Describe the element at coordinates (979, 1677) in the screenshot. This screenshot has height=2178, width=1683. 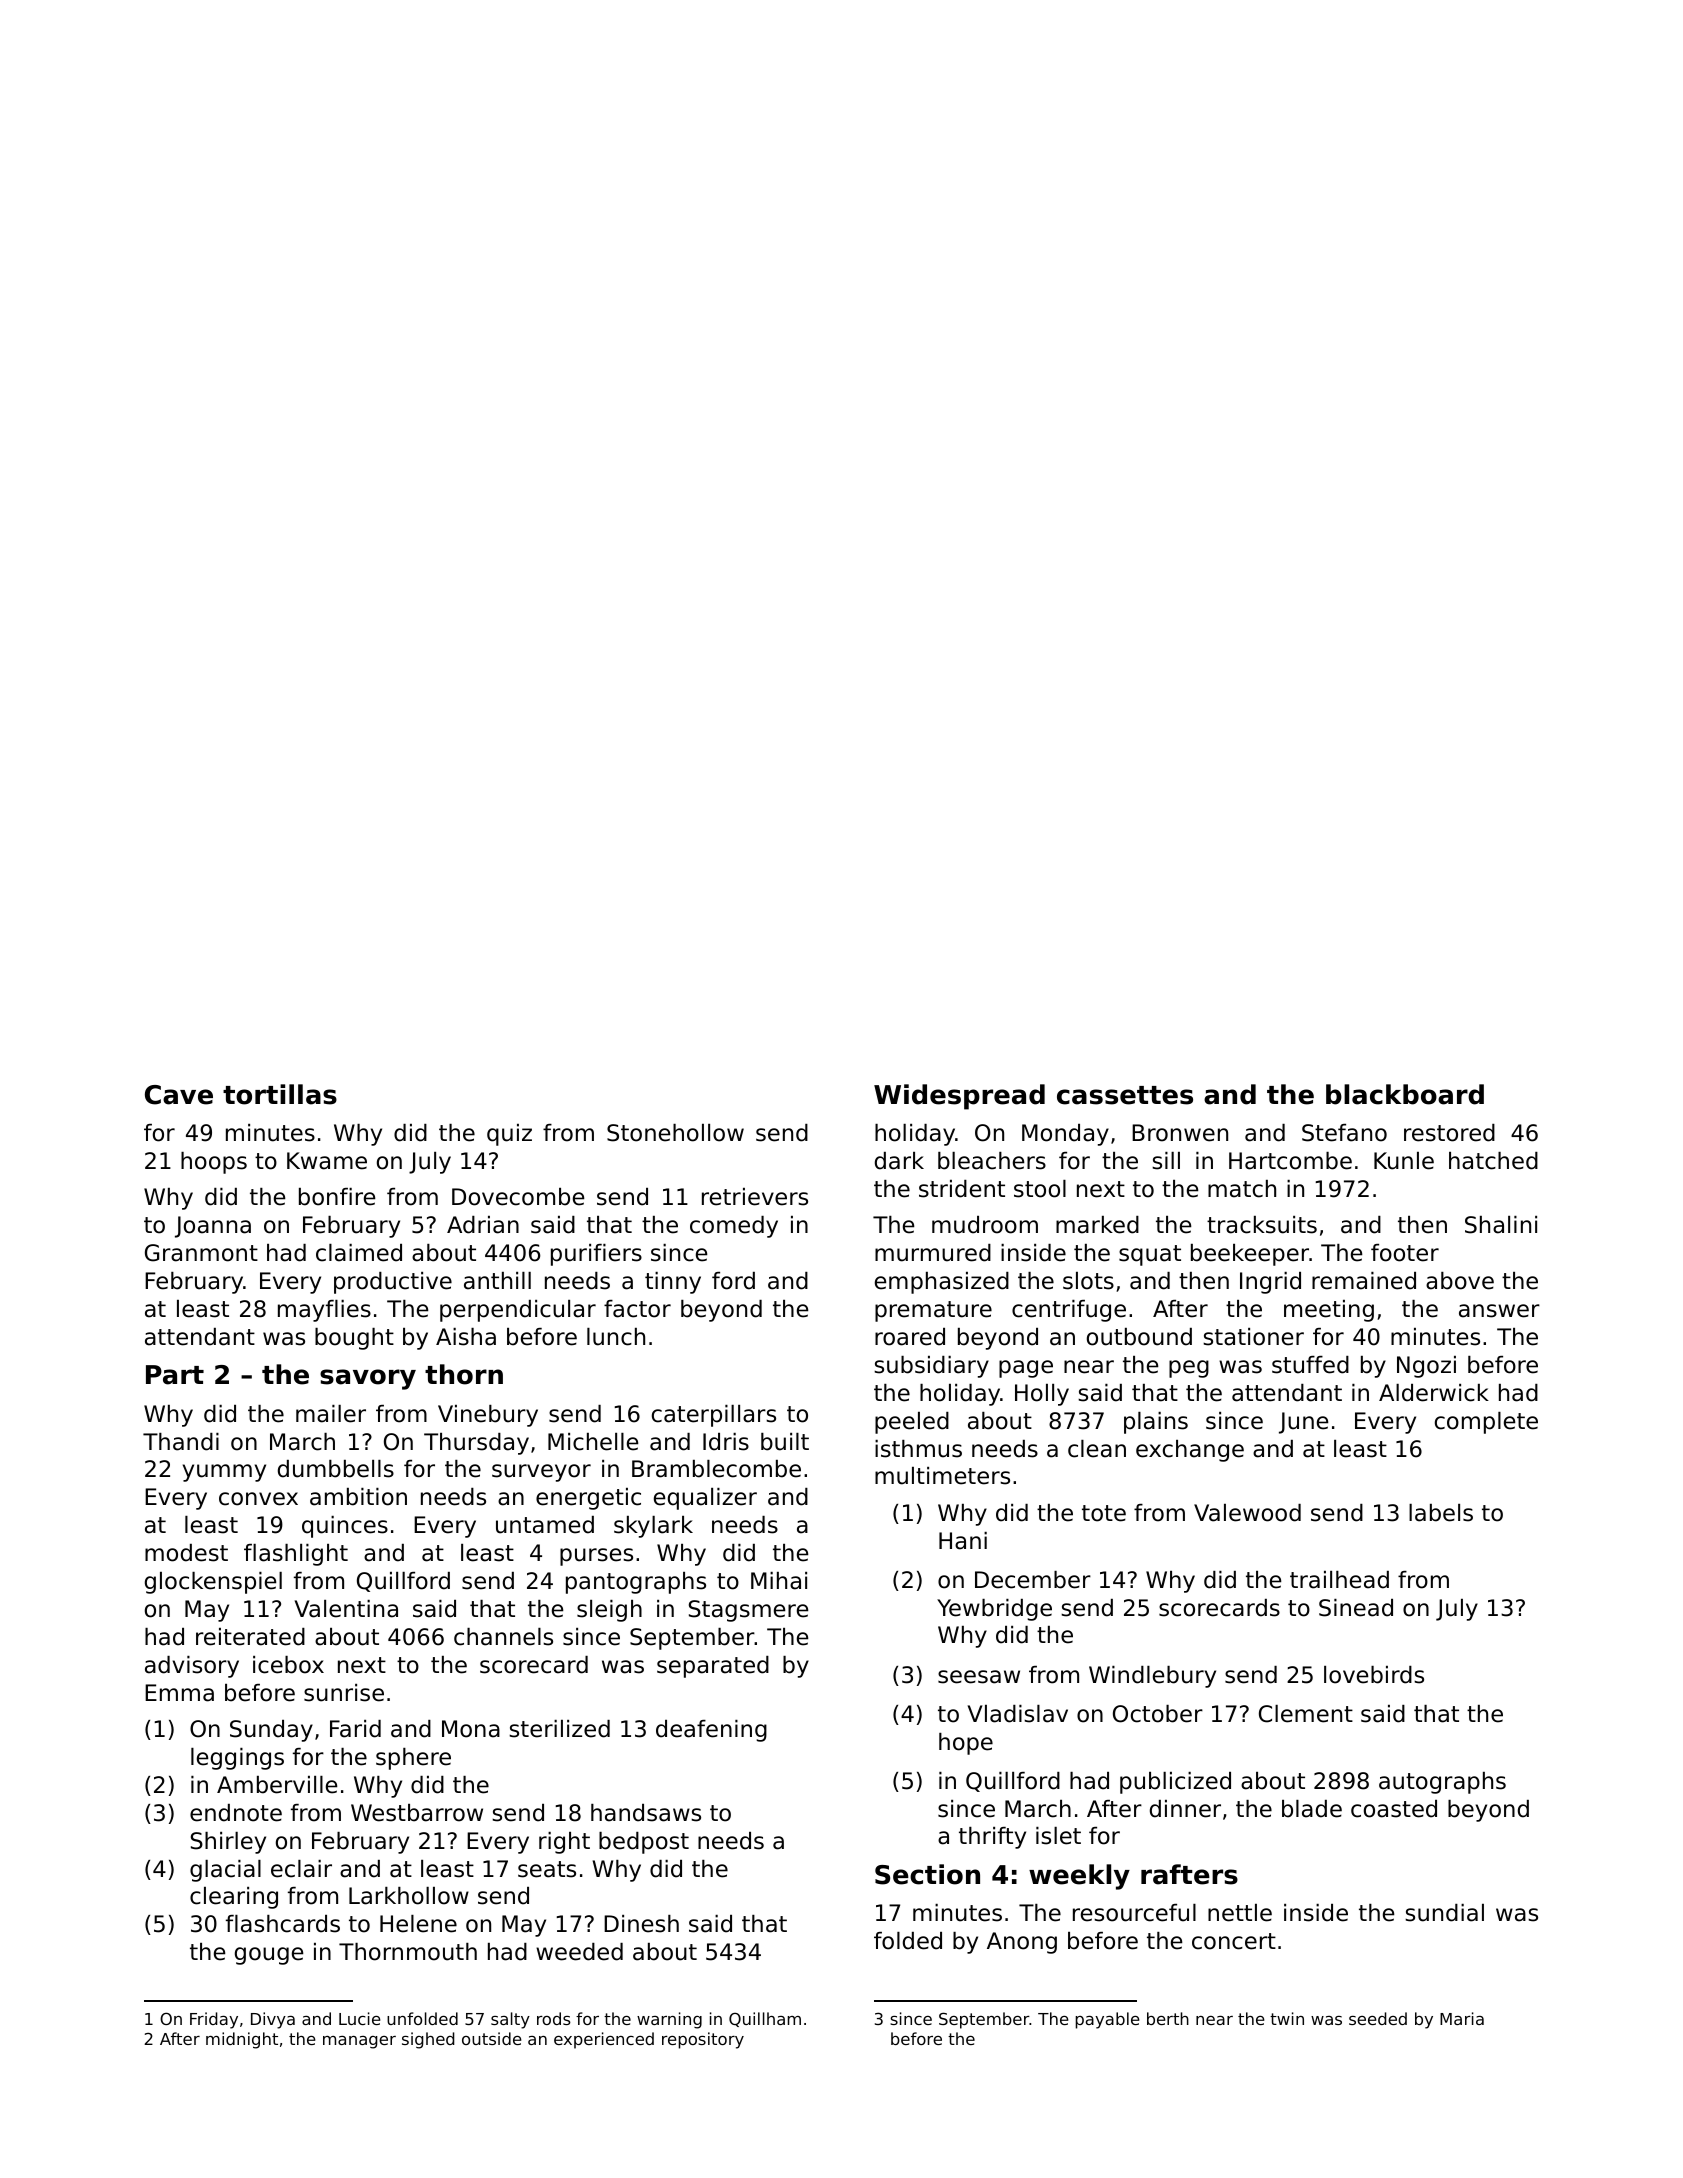
I see `seesaw` at that location.
